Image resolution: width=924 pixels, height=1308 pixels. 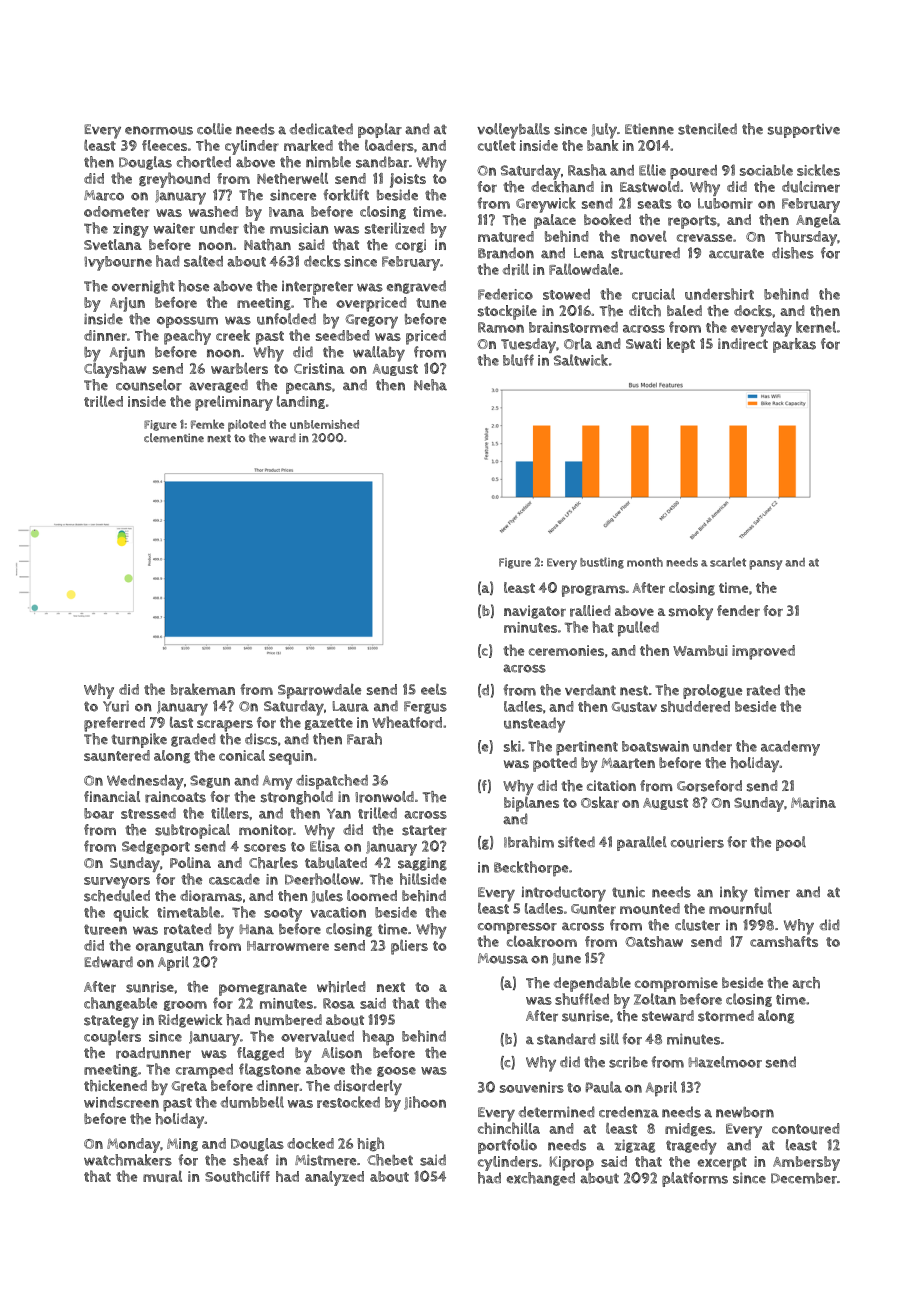 I want to click on sheaf, so click(x=250, y=1160).
